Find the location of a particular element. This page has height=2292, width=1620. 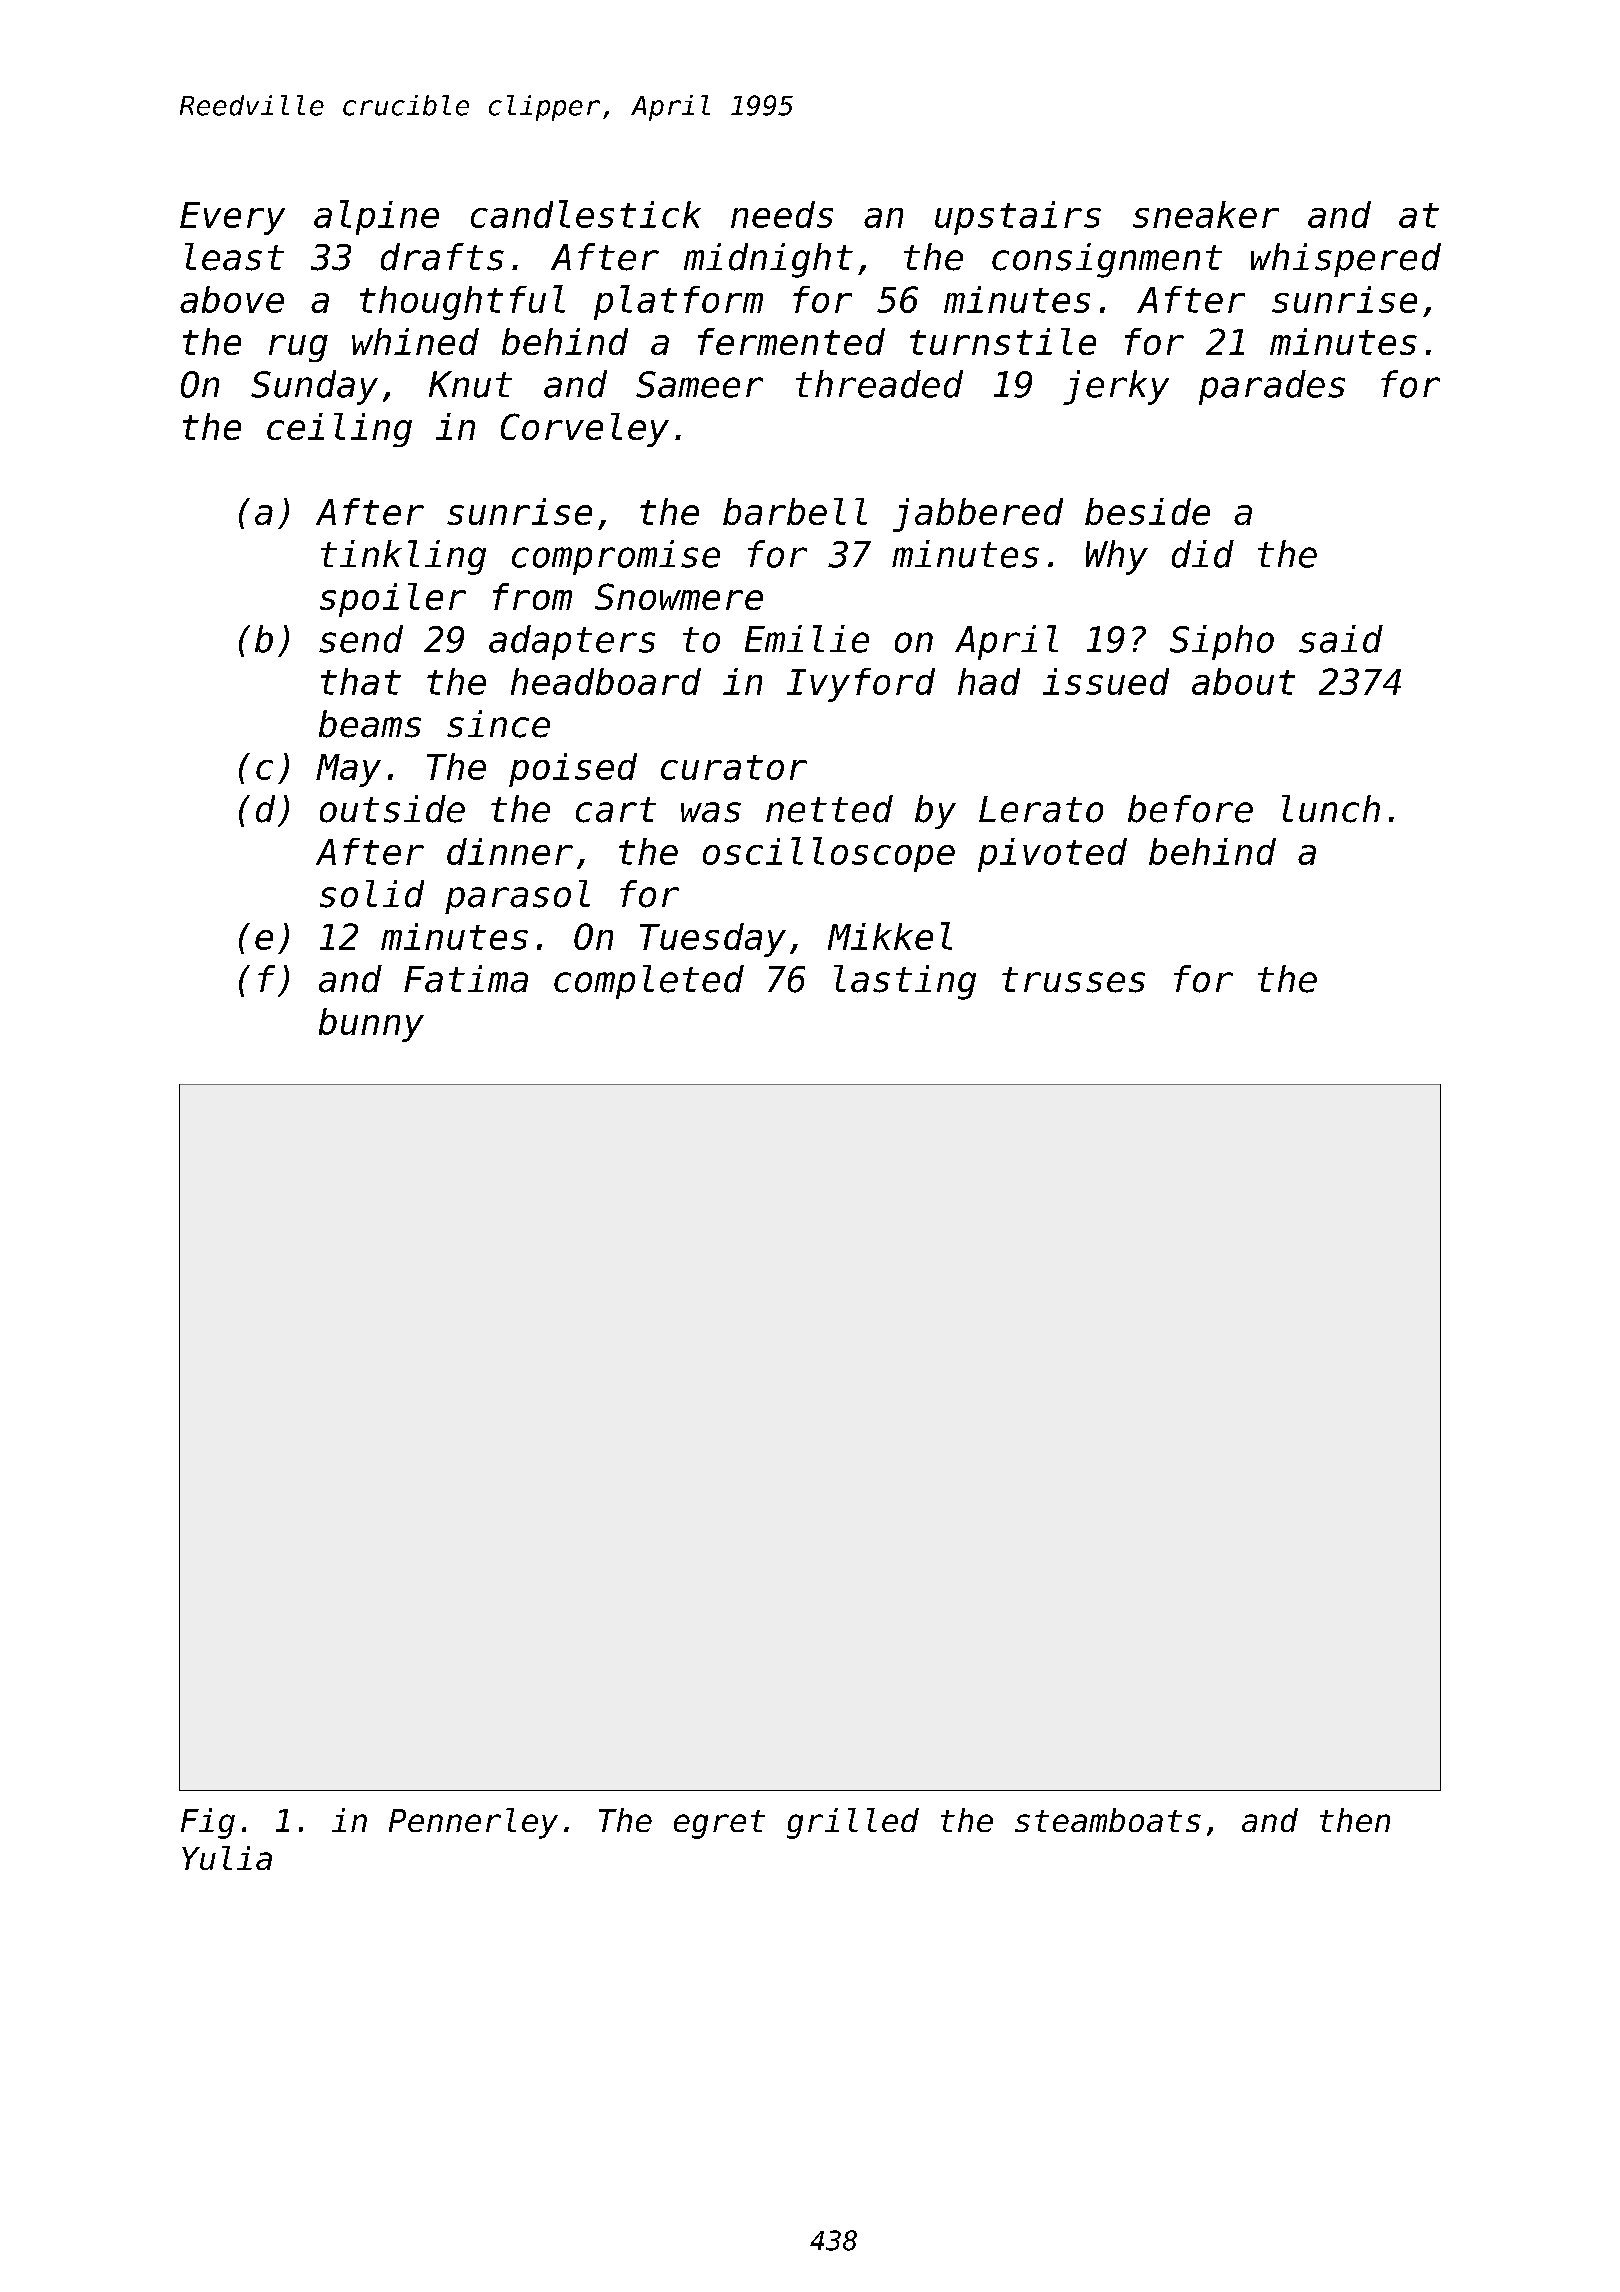

grilled is located at coordinates (853, 1823).
